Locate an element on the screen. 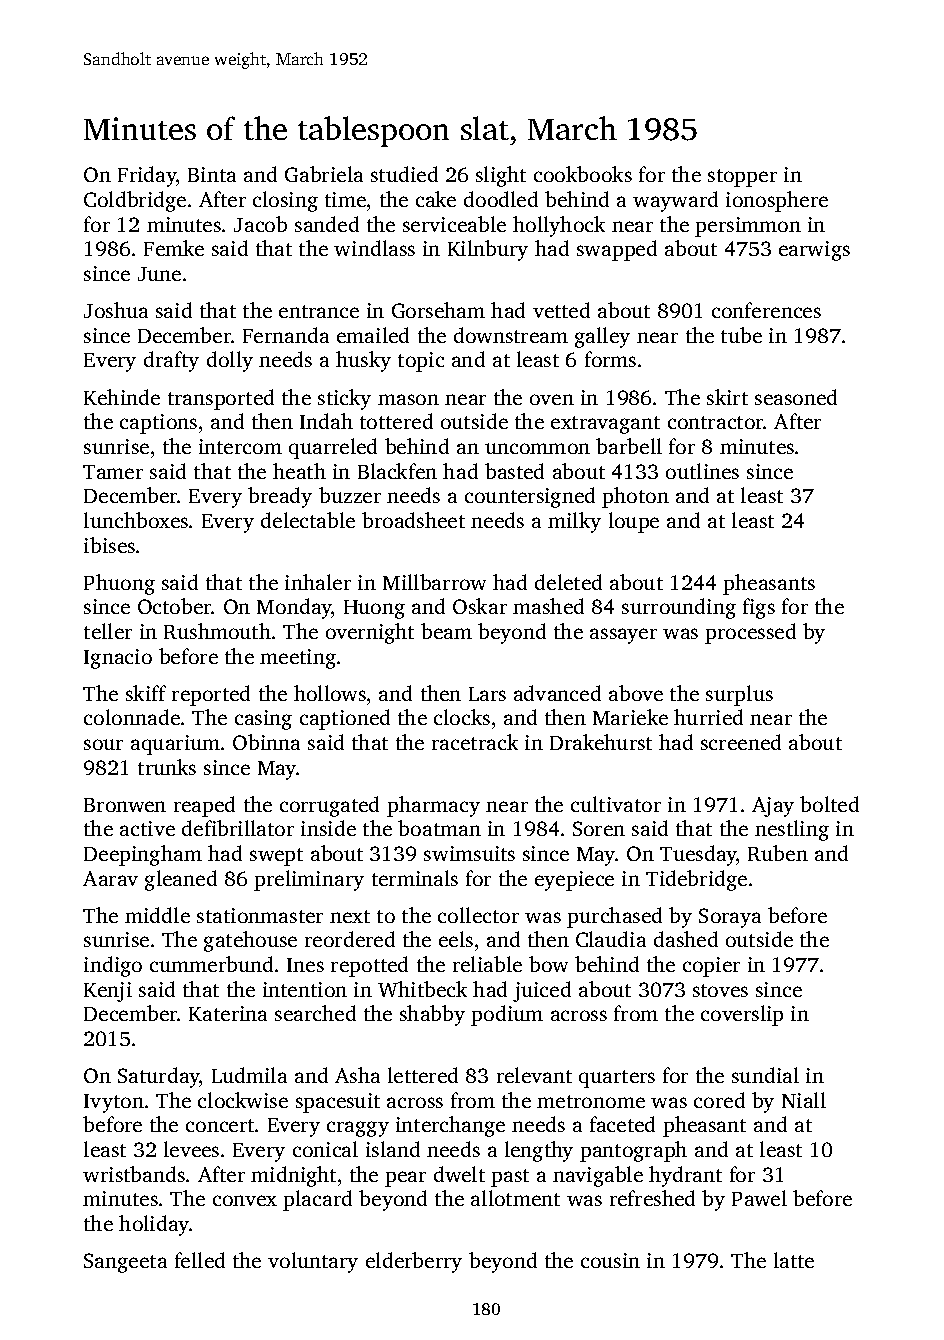 Image resolution: width=944 pixels, height=1340 pixels. voluntary is located at coordinates (313, 1262).
